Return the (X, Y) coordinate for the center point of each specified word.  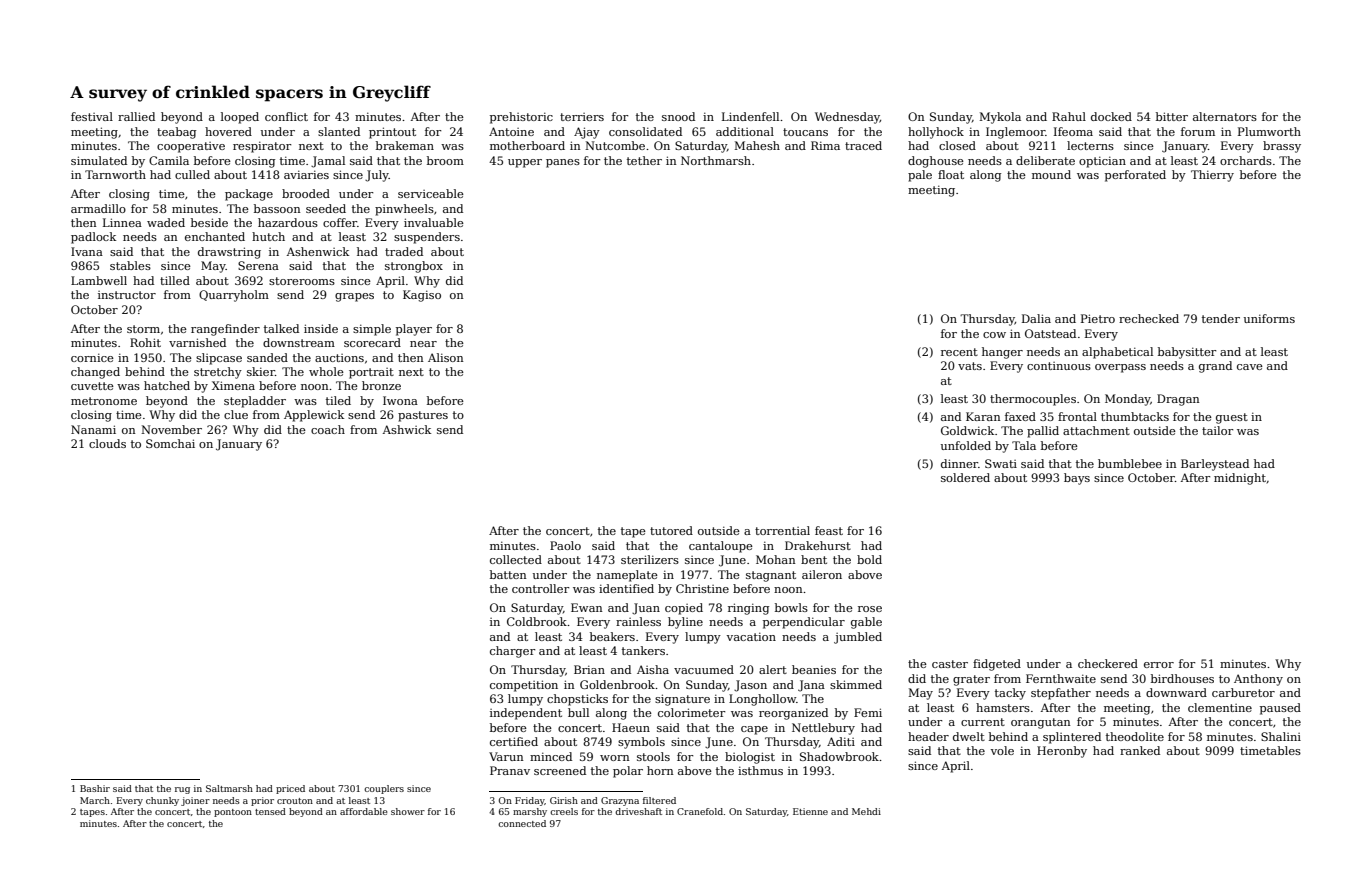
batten (508, 574)
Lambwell (99, 280)
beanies (814, 669)
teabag (176, 133)
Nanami (93, 429)
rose (870, 609)
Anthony (1258, 680)
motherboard (527, 145)
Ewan (587, 607)
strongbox (414, 267)
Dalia (1036, 318)
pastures (423, 416)
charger (512, 652)
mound (1051, 174)
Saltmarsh (229, 788)
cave (1250, 367)
